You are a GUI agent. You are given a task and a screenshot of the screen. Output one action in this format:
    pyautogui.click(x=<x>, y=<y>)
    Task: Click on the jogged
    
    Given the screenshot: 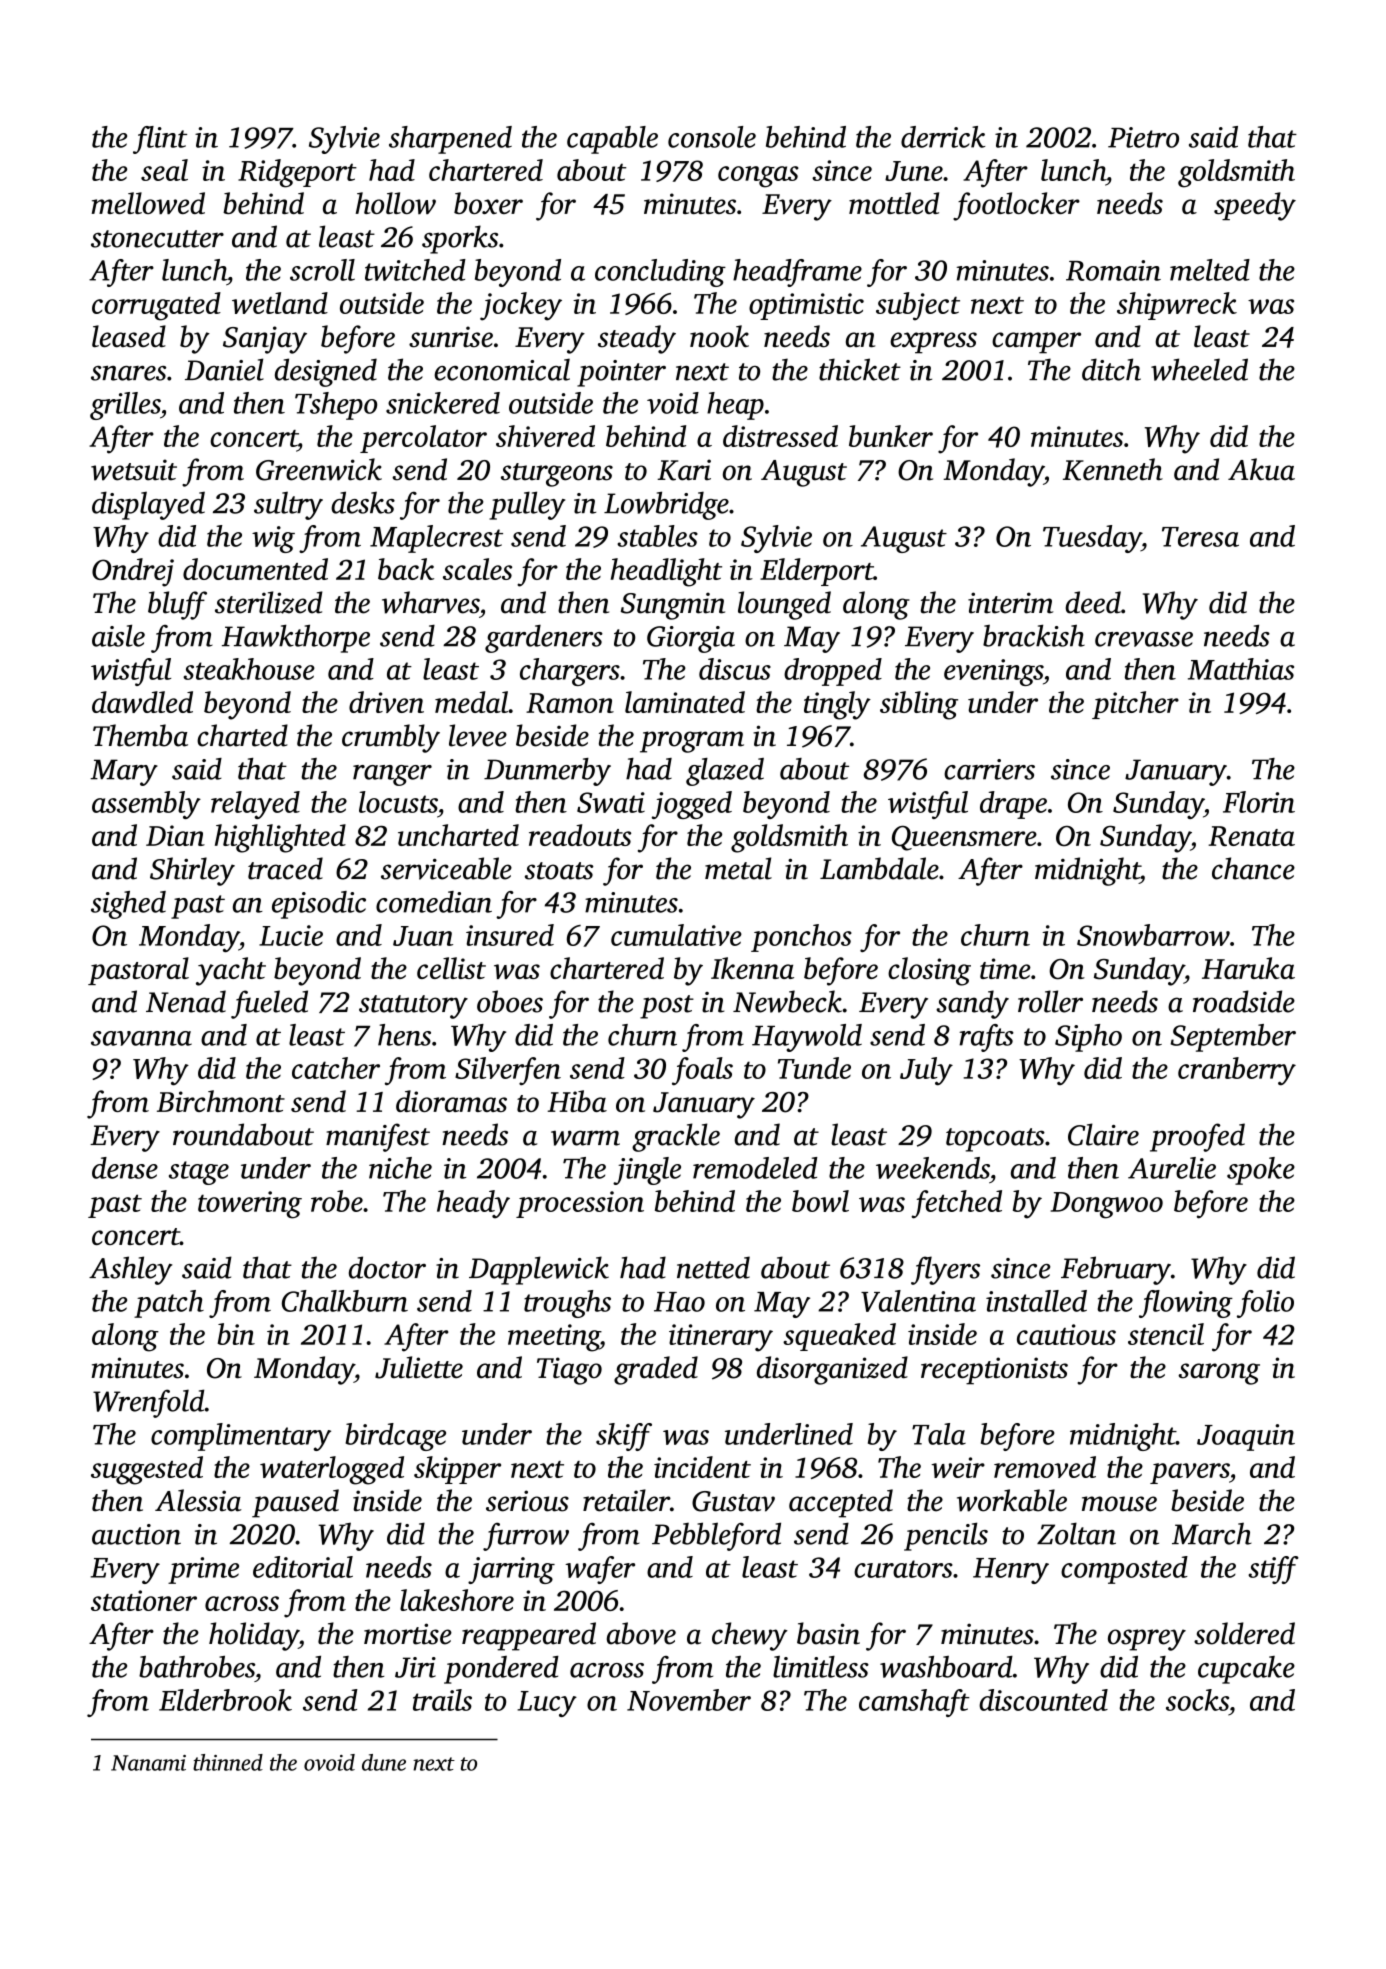 What is the action you would take?
    pyautogui.click(x=692, y=805)
